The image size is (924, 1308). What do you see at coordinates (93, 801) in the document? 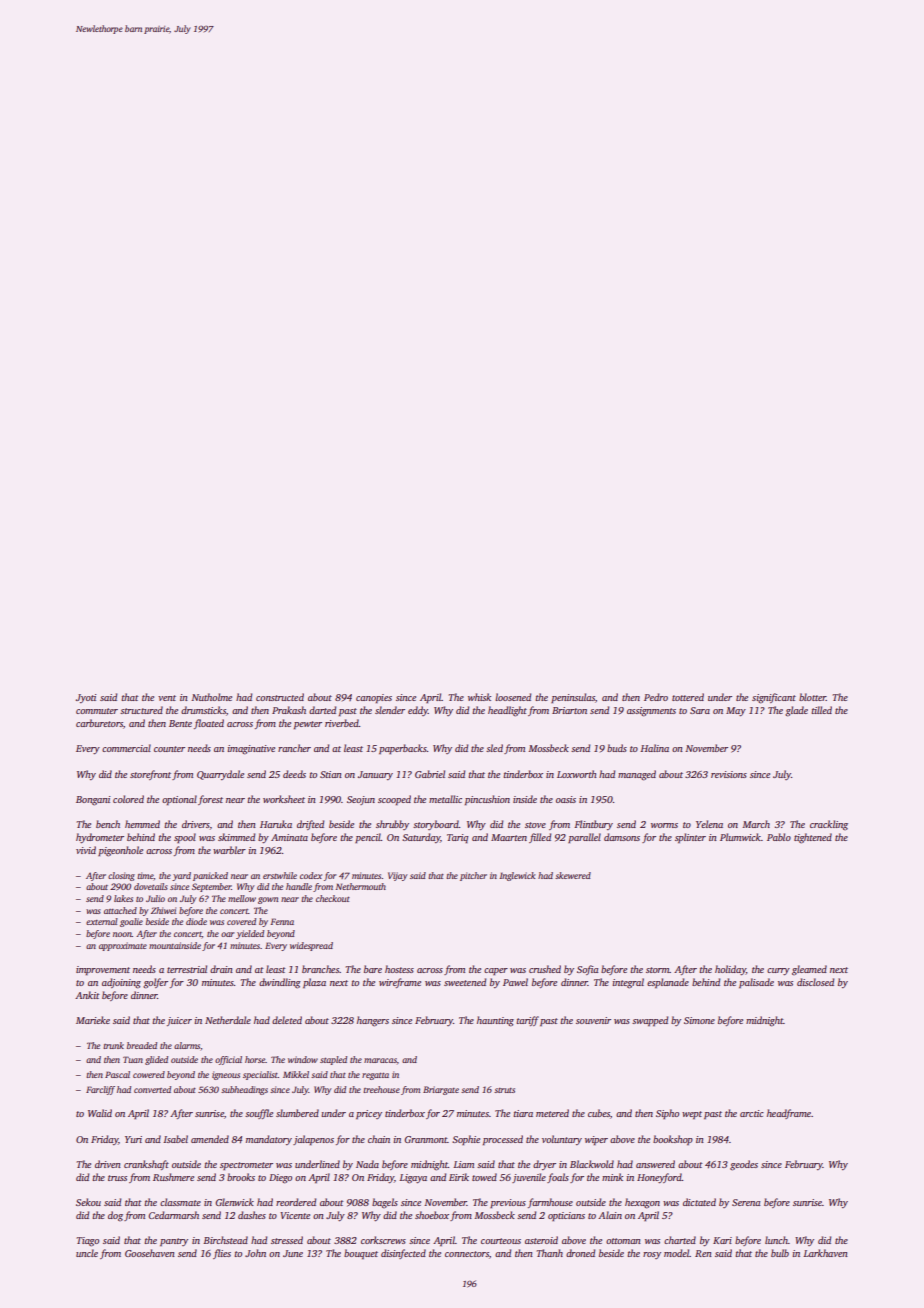
I see `Bongani` at bounding box center [93, 801].
